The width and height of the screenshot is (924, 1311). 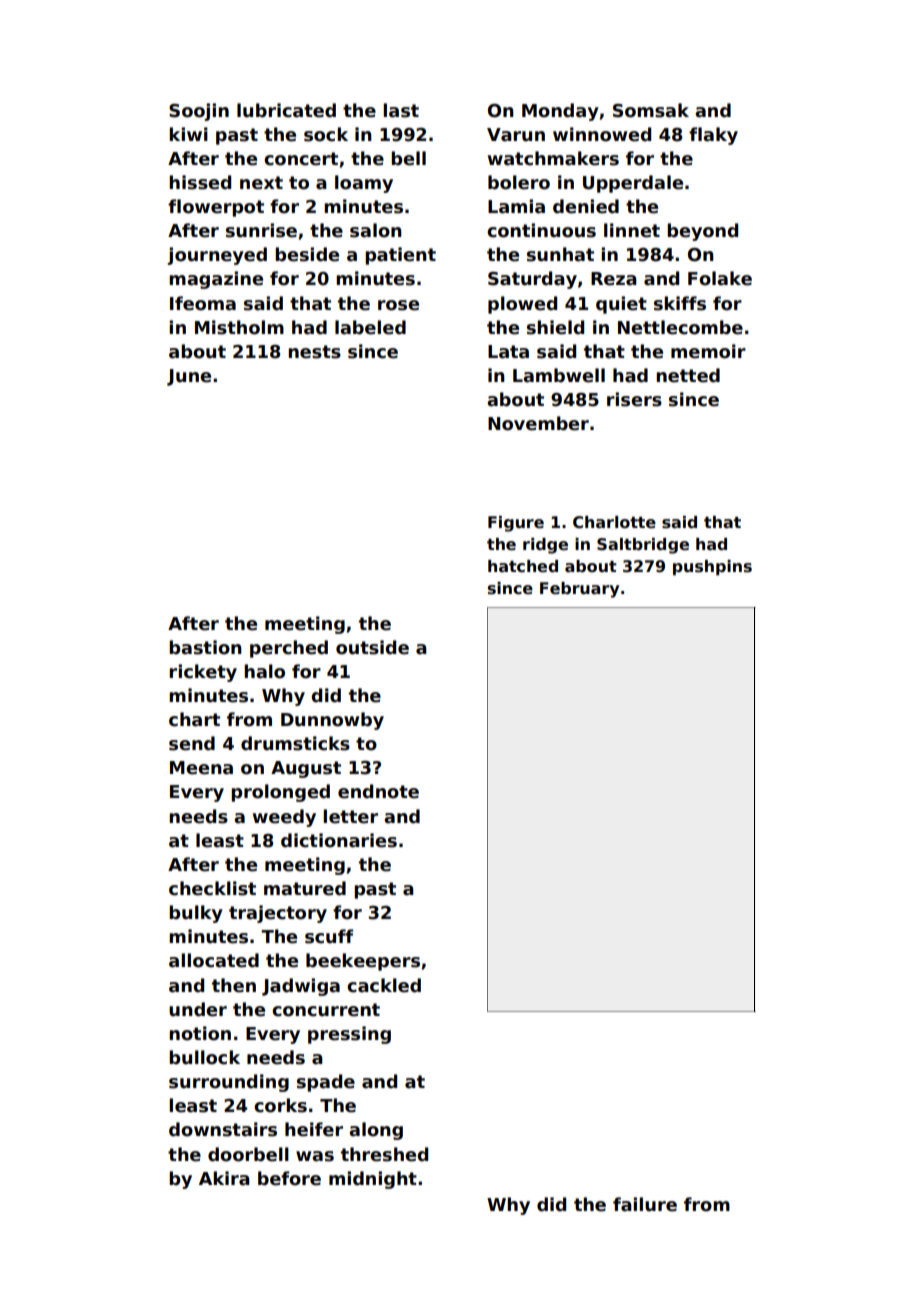 I want to click on flaky, so click(x=713, y=136).
